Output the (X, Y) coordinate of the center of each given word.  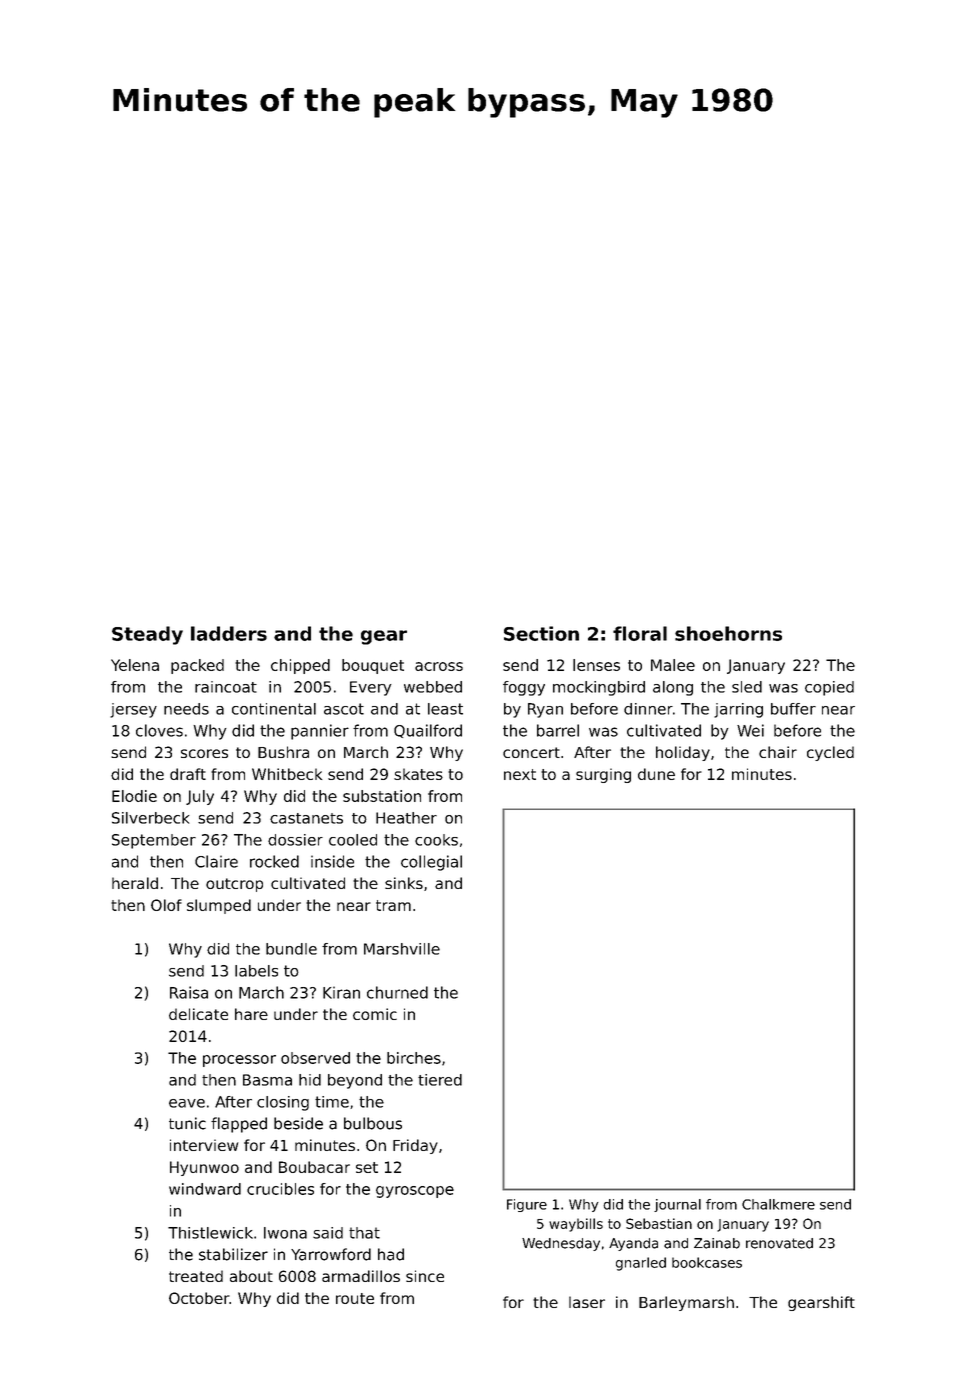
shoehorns (728, 633)
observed (315, 1058)
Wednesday (561, 1244)
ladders (229, 633)
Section (541, 633)
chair (778, 752)
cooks (436, 840)
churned (397, 992)
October (199, 1298)
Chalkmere (778, 1204)
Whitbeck (287, 774)
